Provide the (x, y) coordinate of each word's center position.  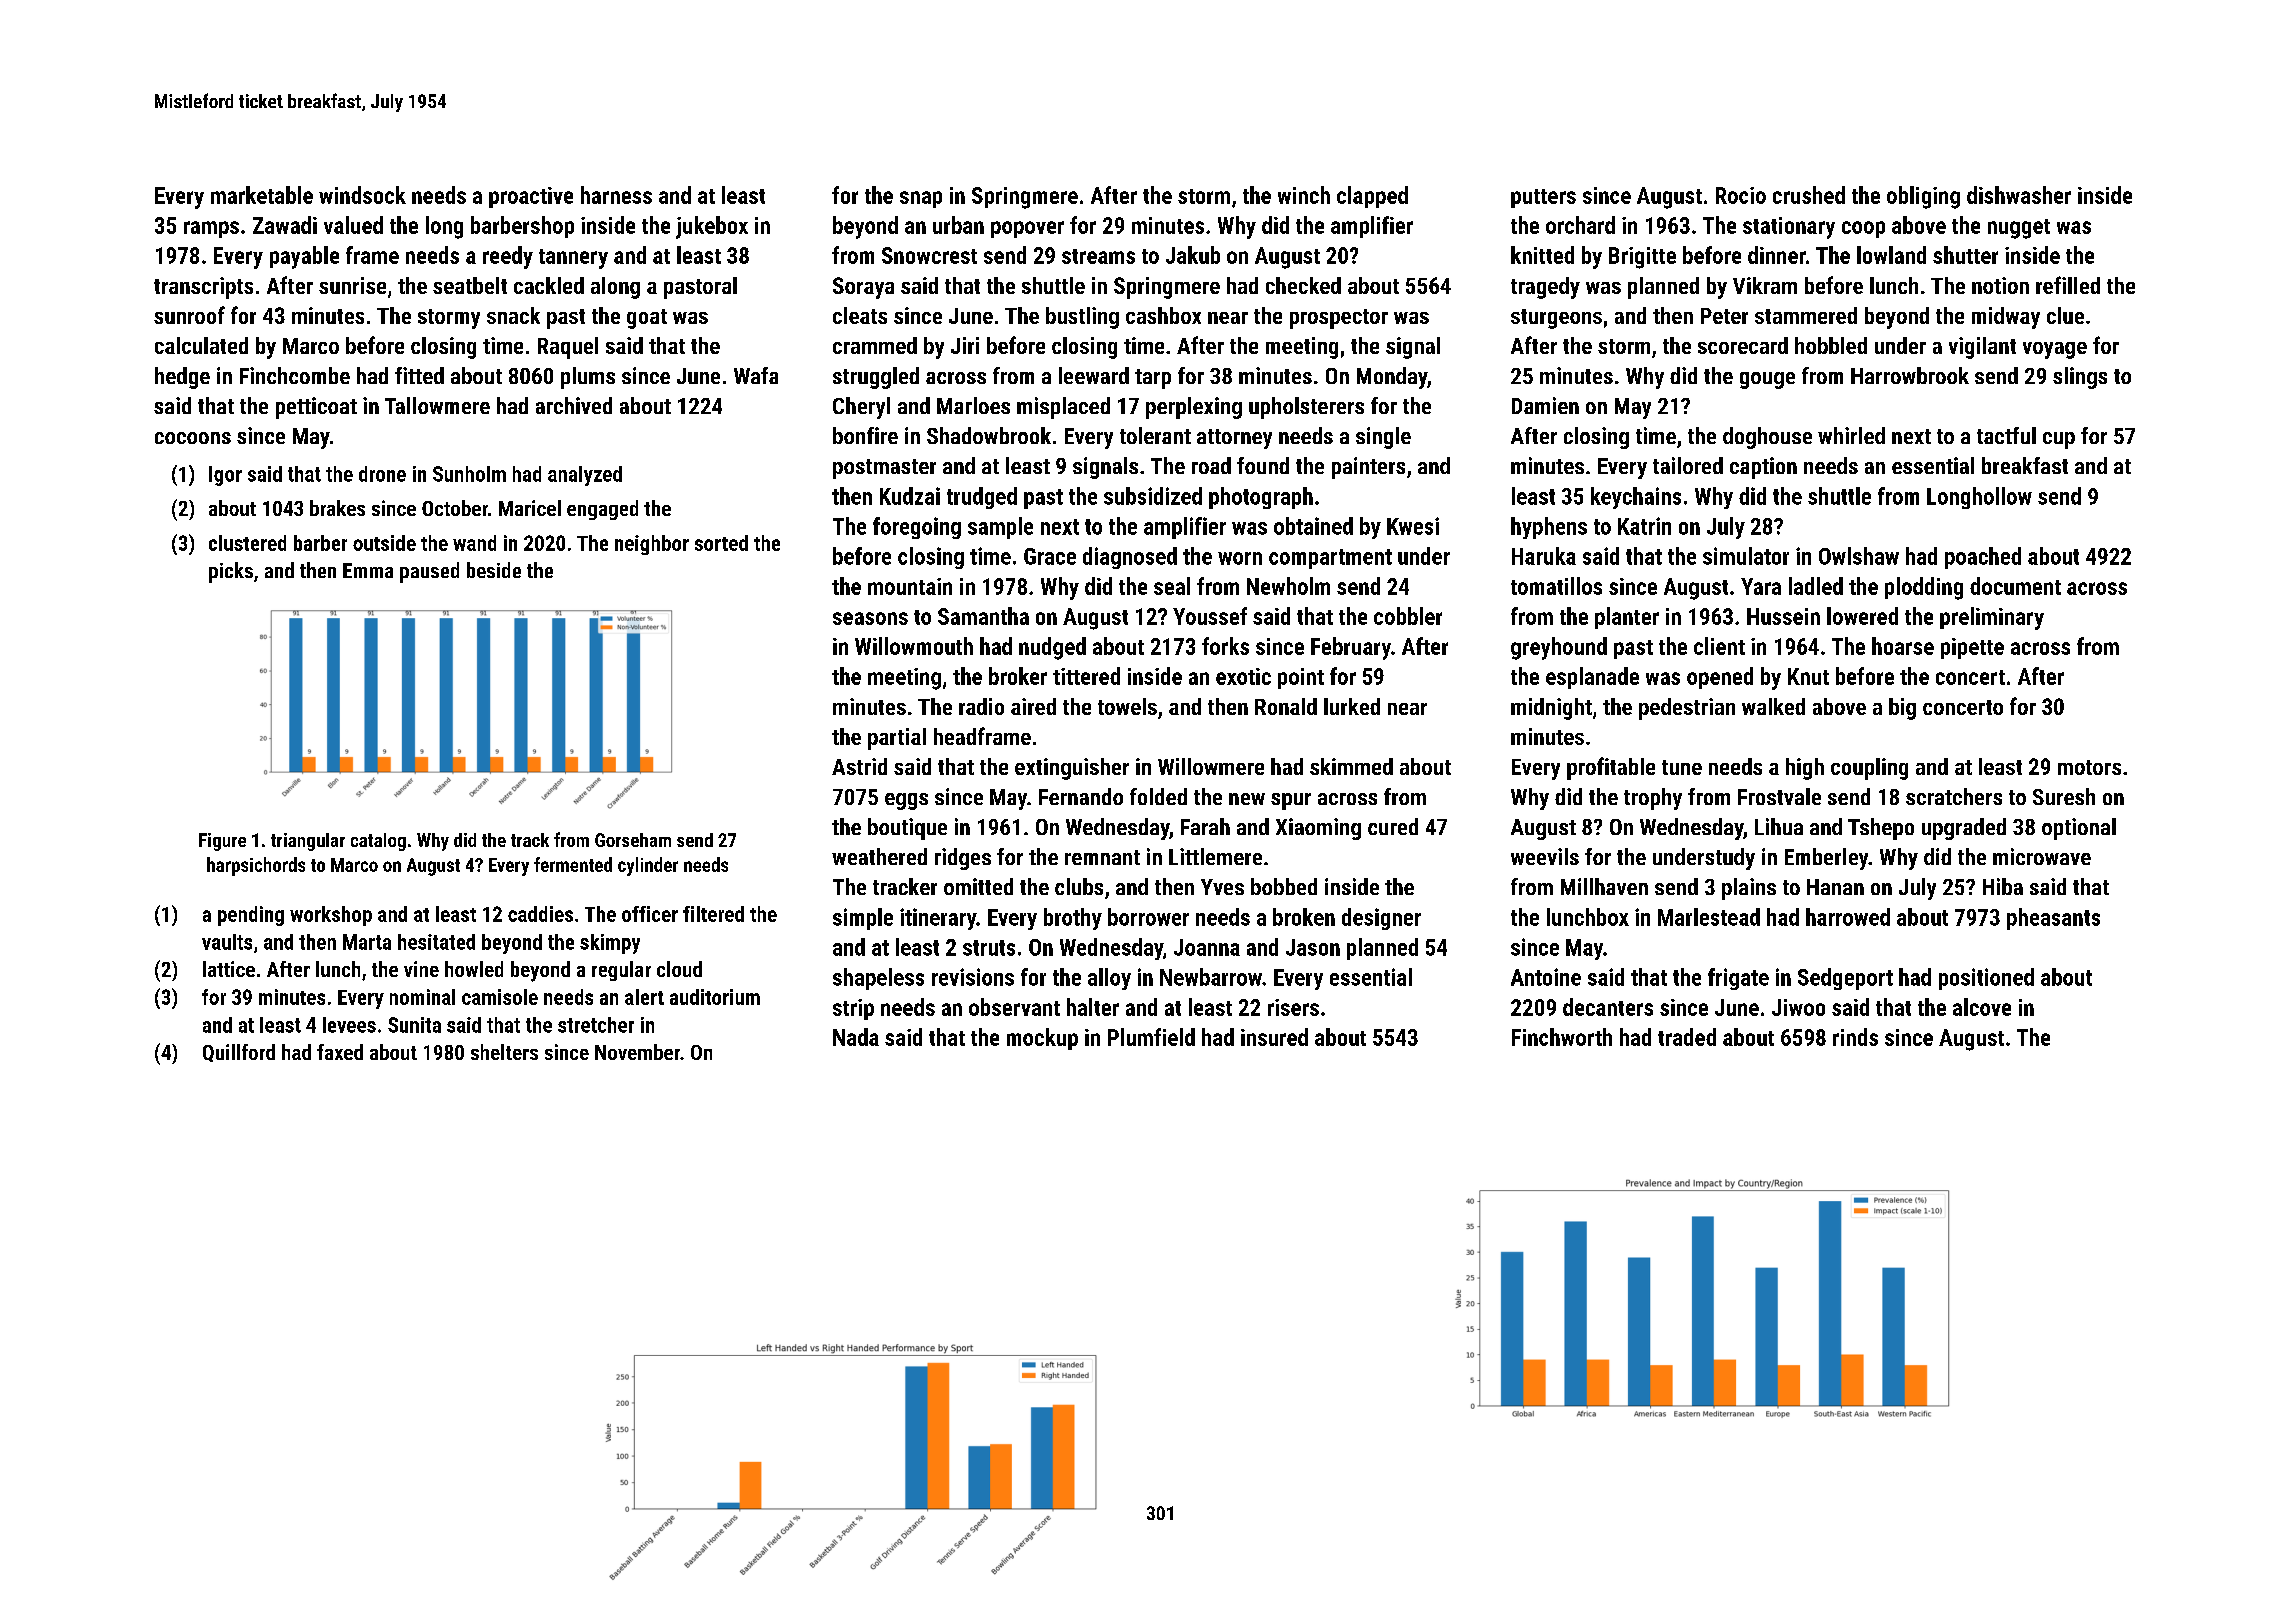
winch (1304, 195)
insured (1274, 1037)
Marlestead (1709, 917)
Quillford (239, 1053)
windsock (362, 195)
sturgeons (1556, 319)
